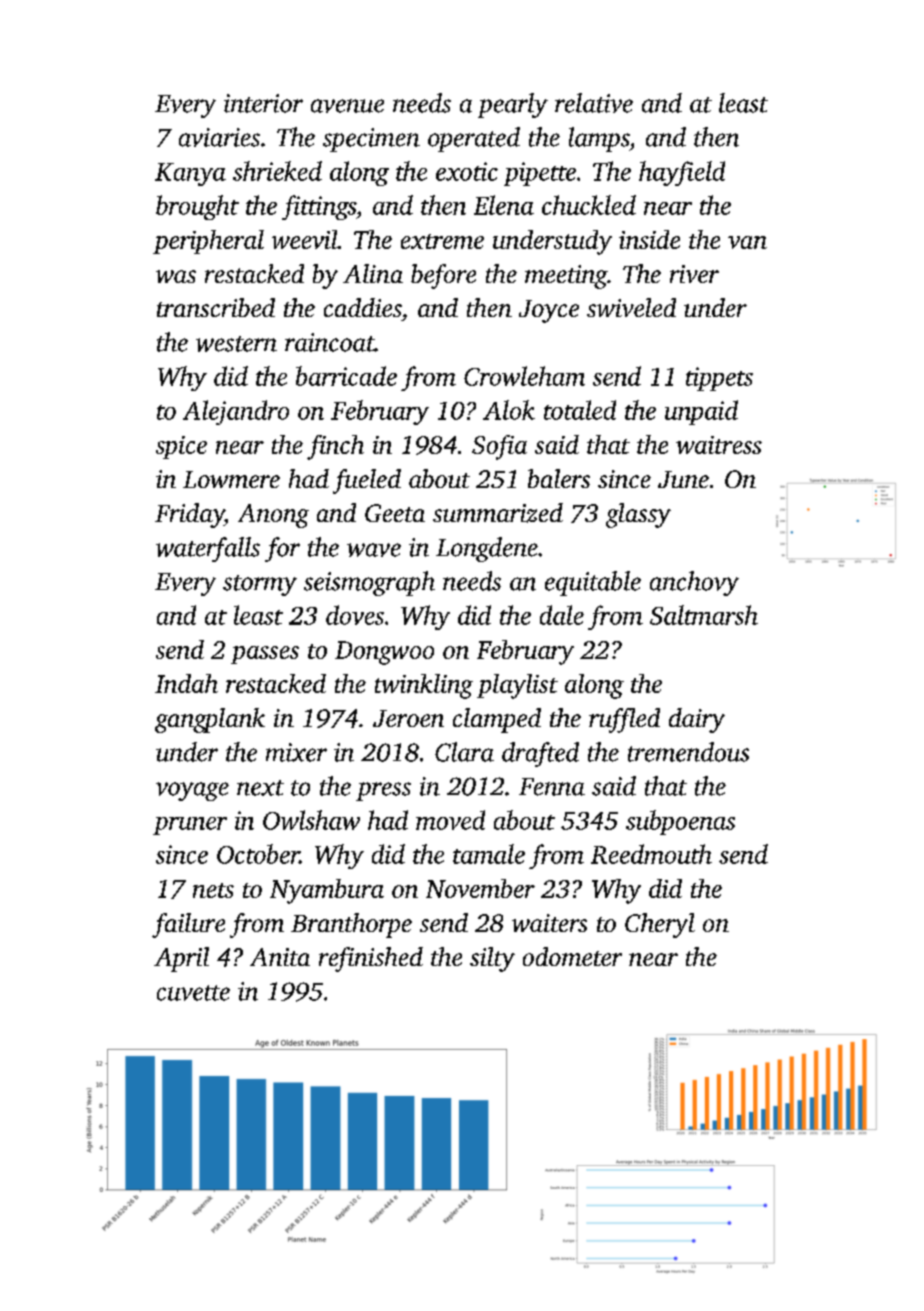  Describe the element at coordinates (371, 140) in the document. I see `specimen` at that location.
